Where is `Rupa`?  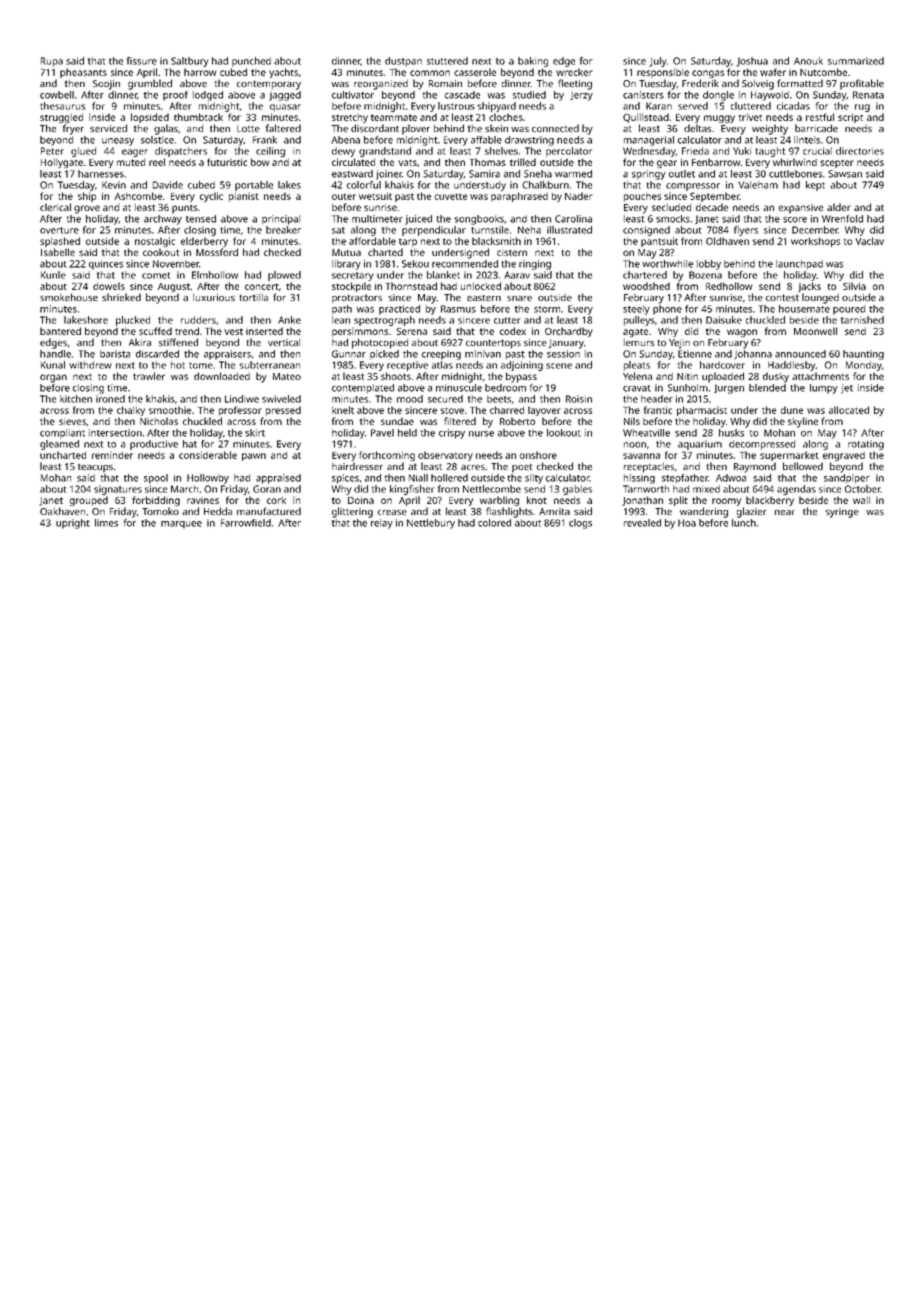 Rupa is located at coordinates (52, 62).
